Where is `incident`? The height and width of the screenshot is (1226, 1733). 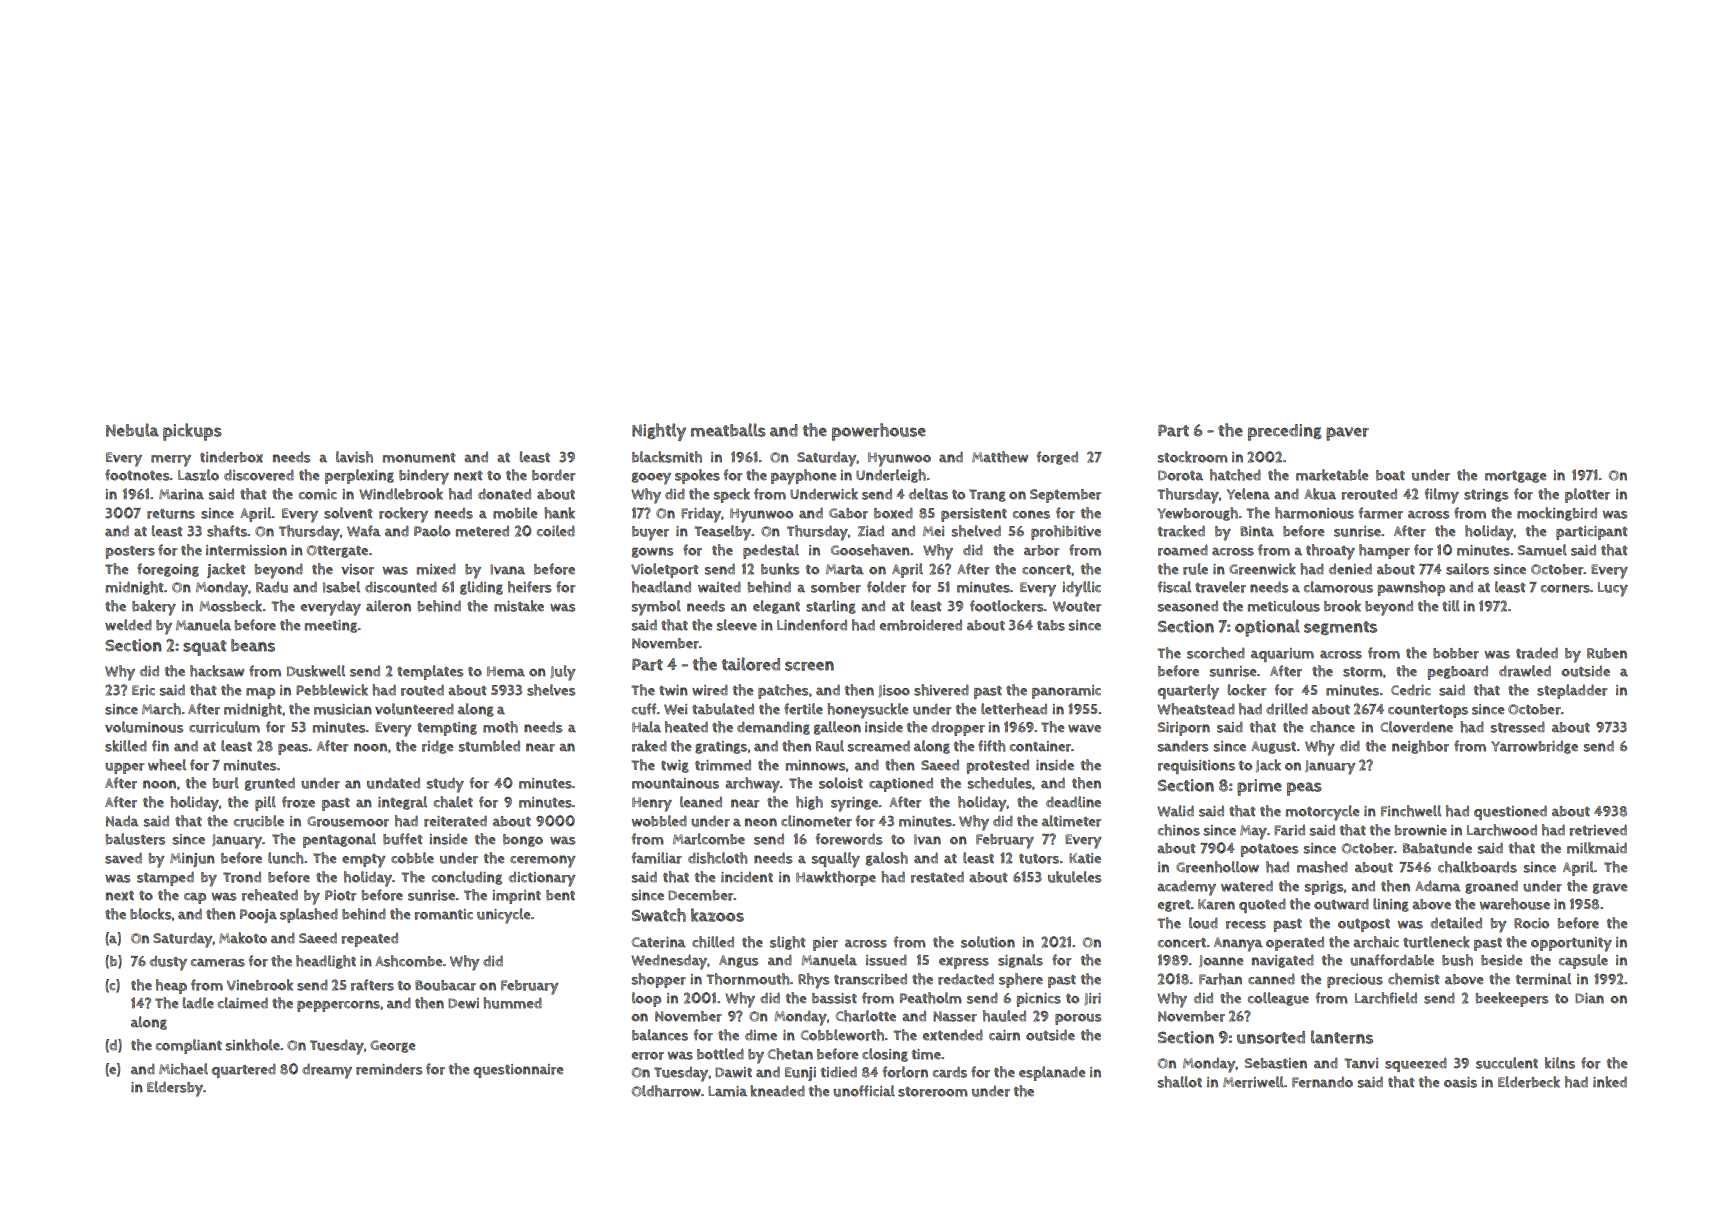
incident is located at coordinates (747, 877).
